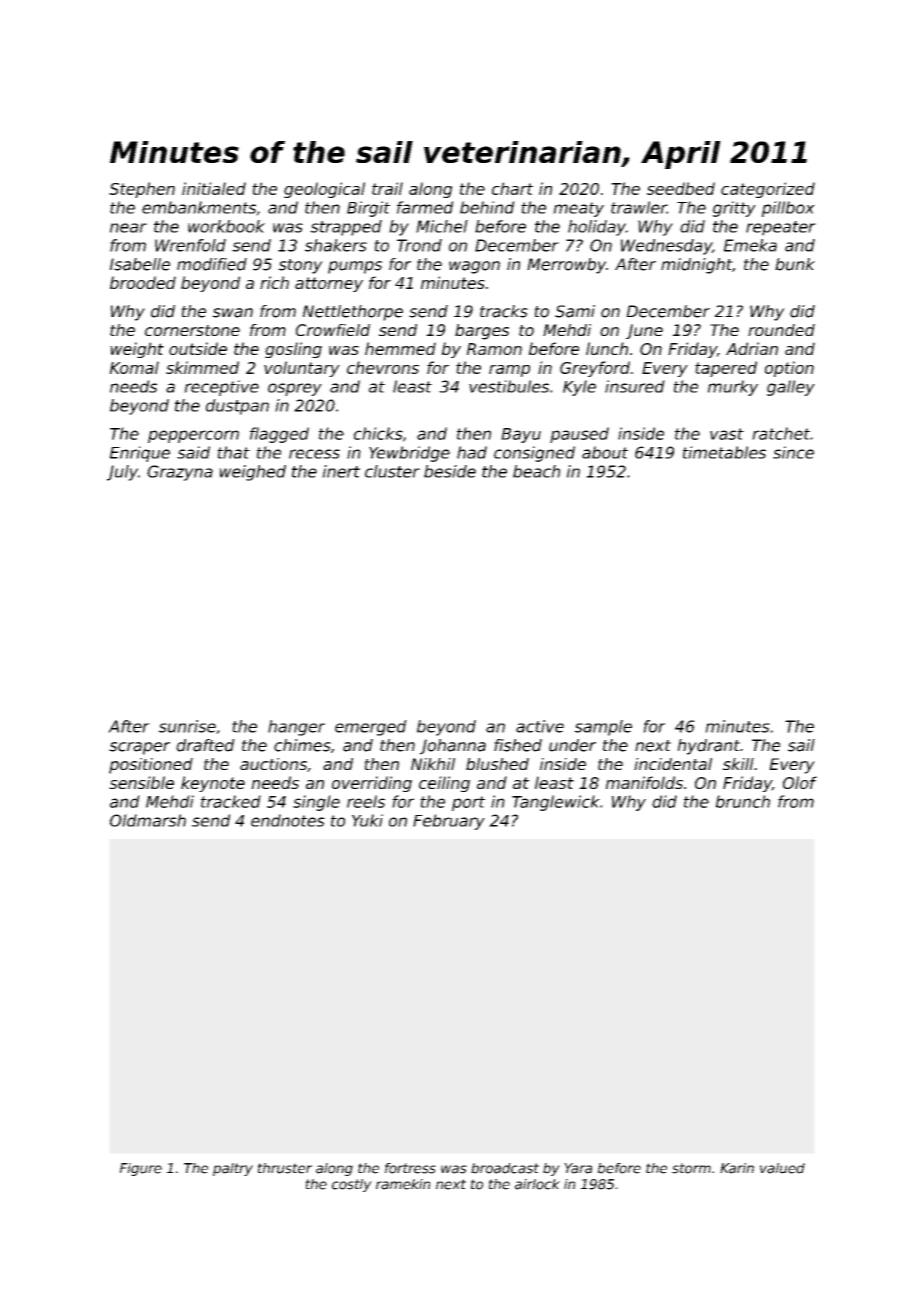  What do you see at coordinates (540, 726) in the screenshot?
I see `active` at bounding box center [540, 726].
